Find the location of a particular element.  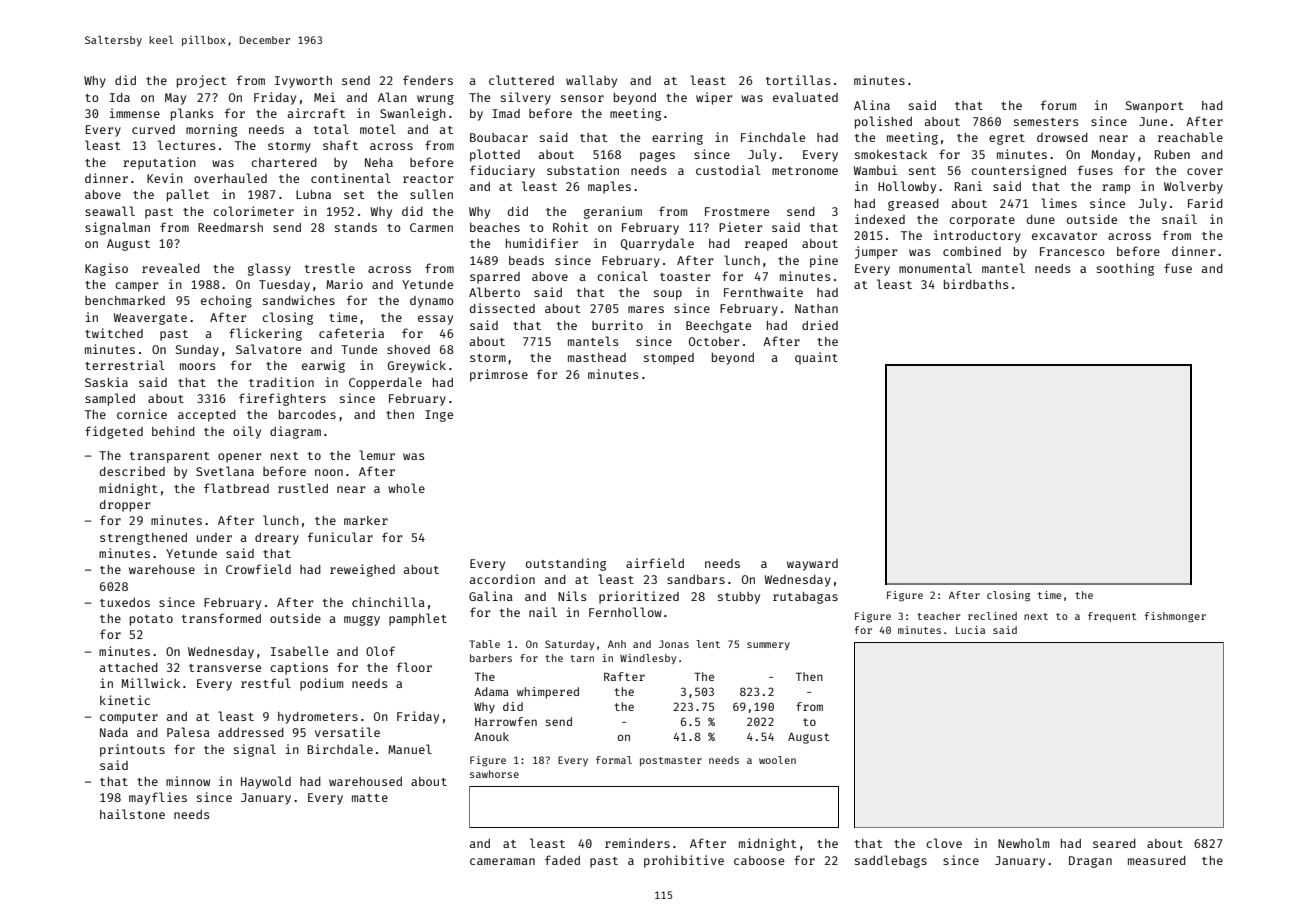

Inge is located at coordinates (439, 416).
